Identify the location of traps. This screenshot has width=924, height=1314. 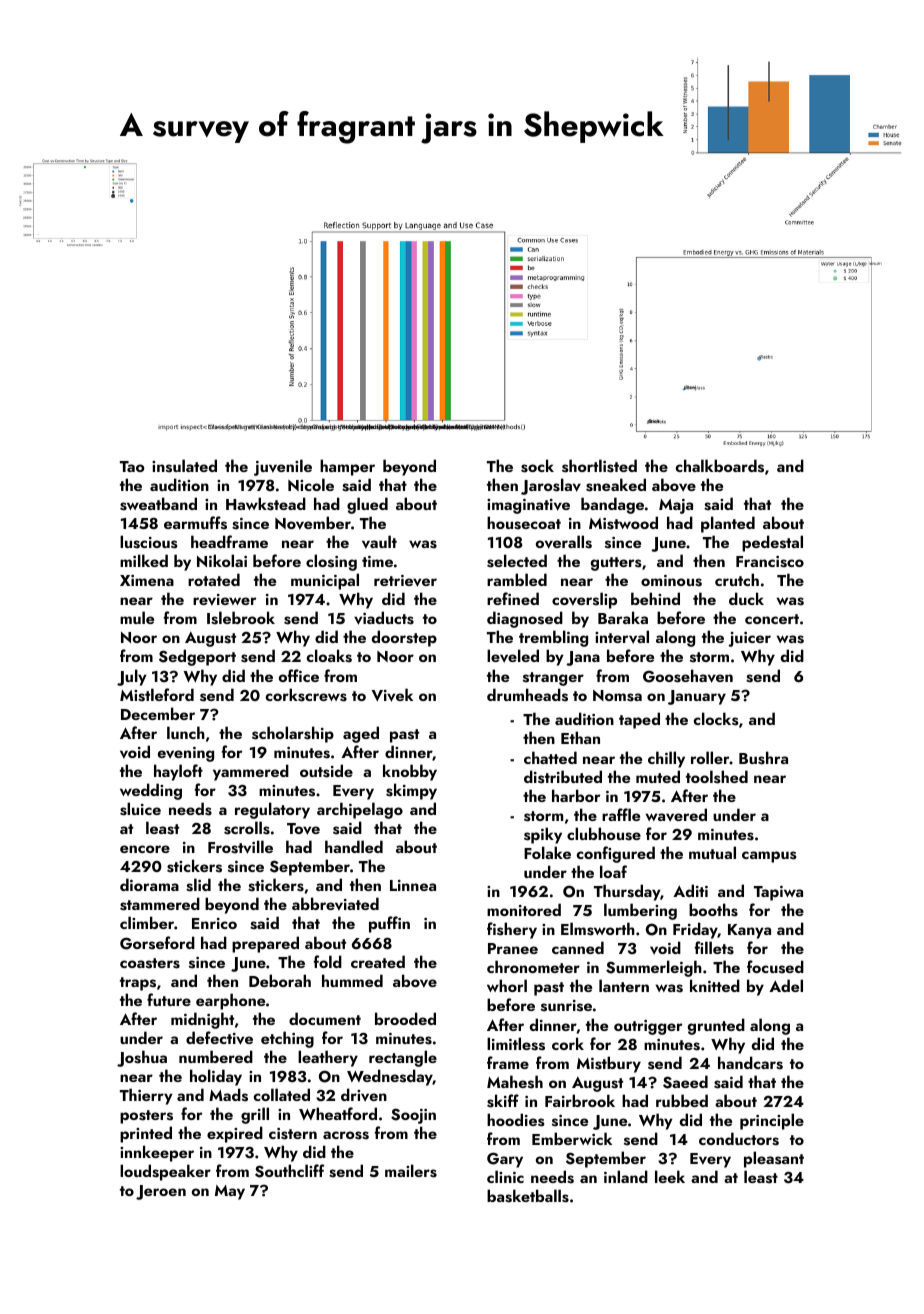
(138, 984).
